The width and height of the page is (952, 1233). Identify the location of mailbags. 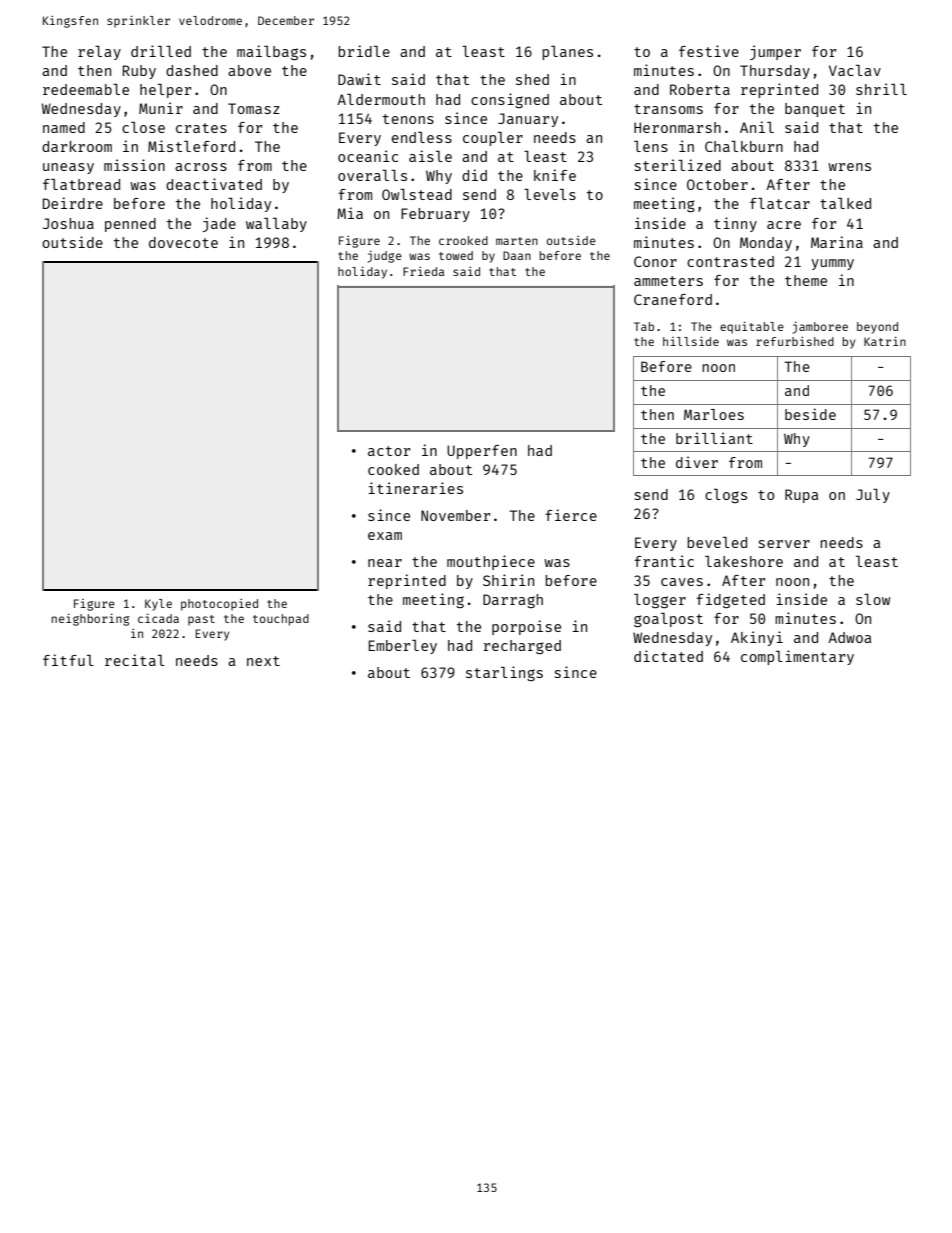
(271, 52).
